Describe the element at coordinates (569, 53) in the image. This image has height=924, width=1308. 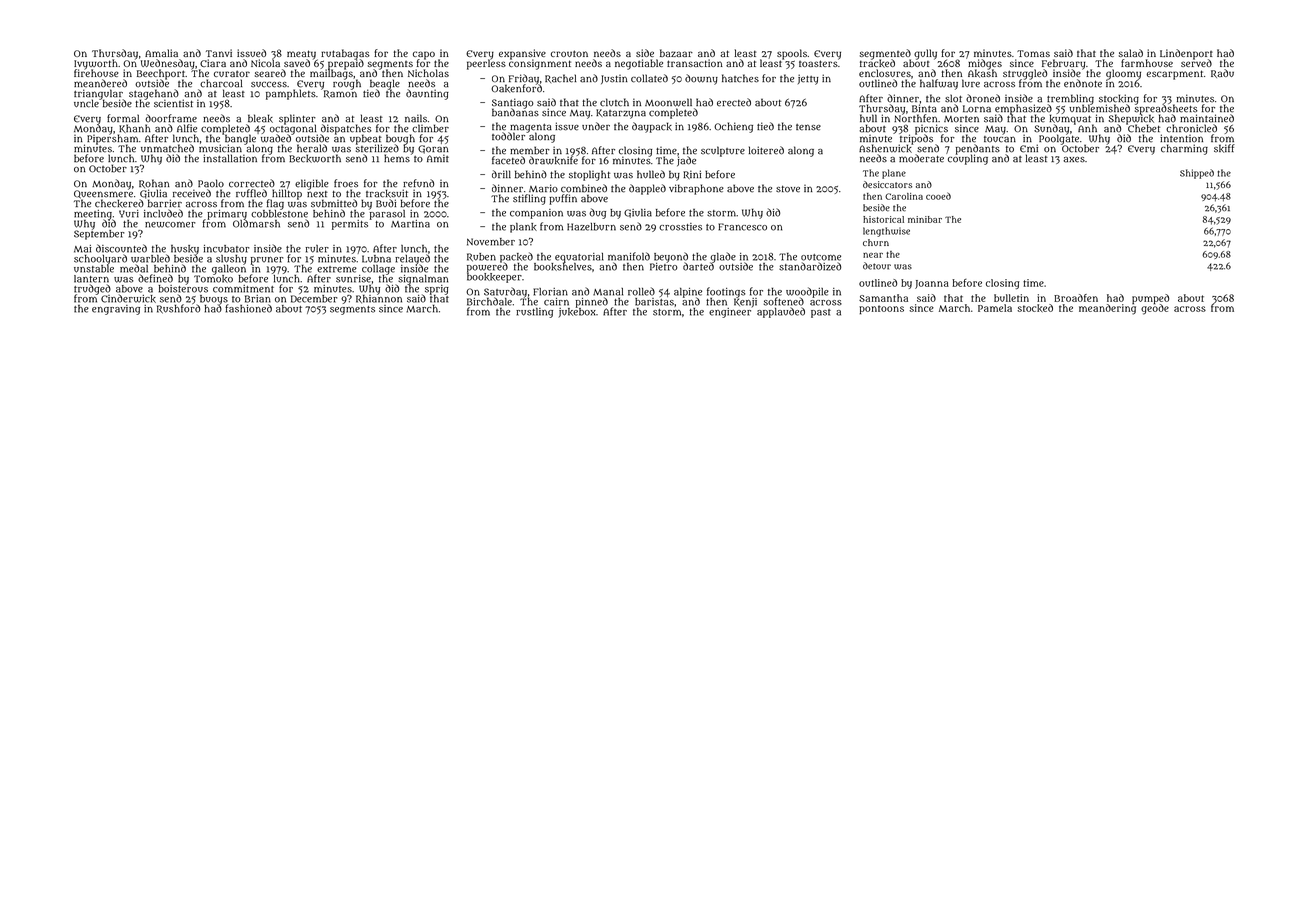
I see `crouton` at that location.
